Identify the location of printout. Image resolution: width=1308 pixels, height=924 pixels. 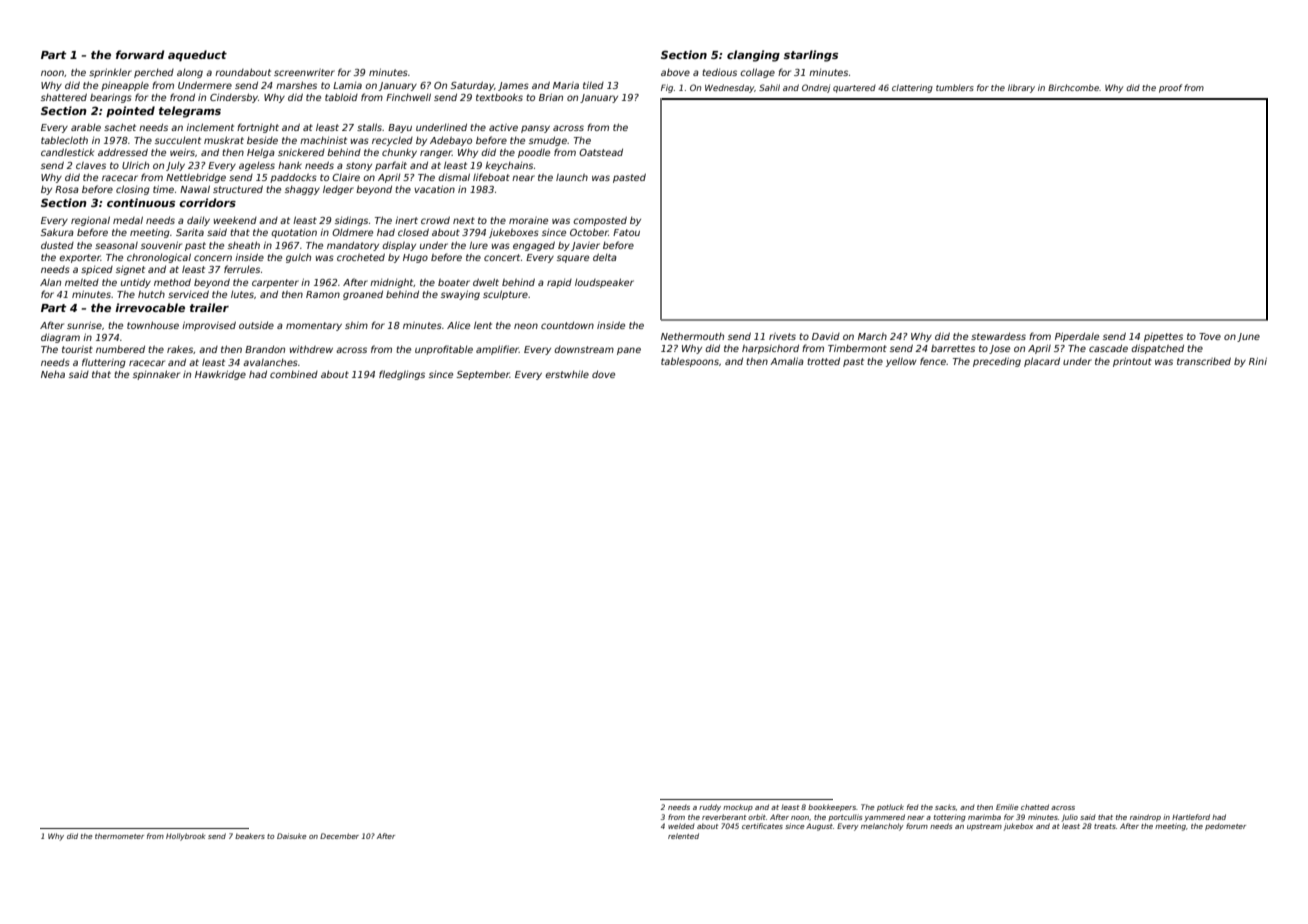
(1132, 362).
